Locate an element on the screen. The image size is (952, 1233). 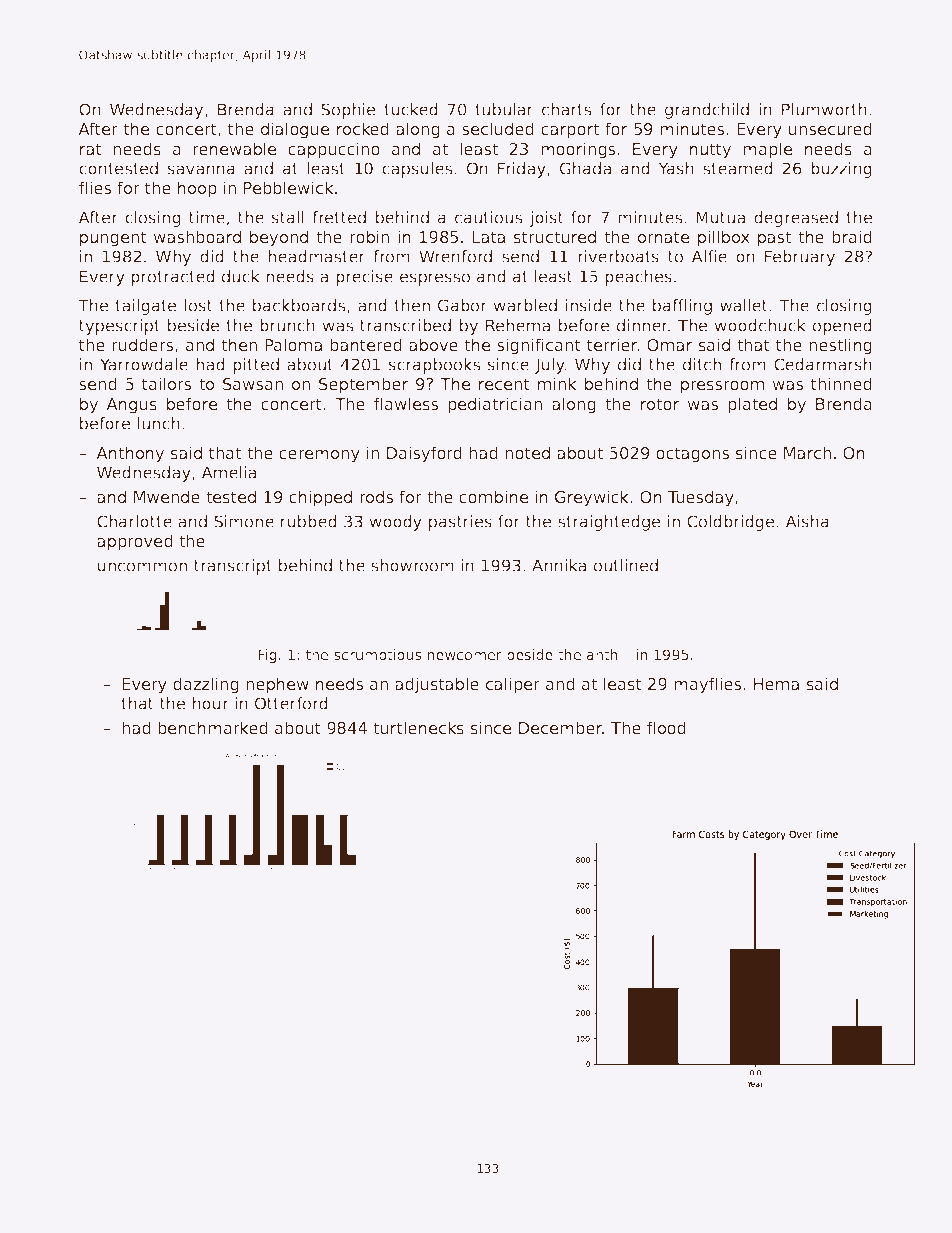
benchmarked is located at coordinates (213, 727).
